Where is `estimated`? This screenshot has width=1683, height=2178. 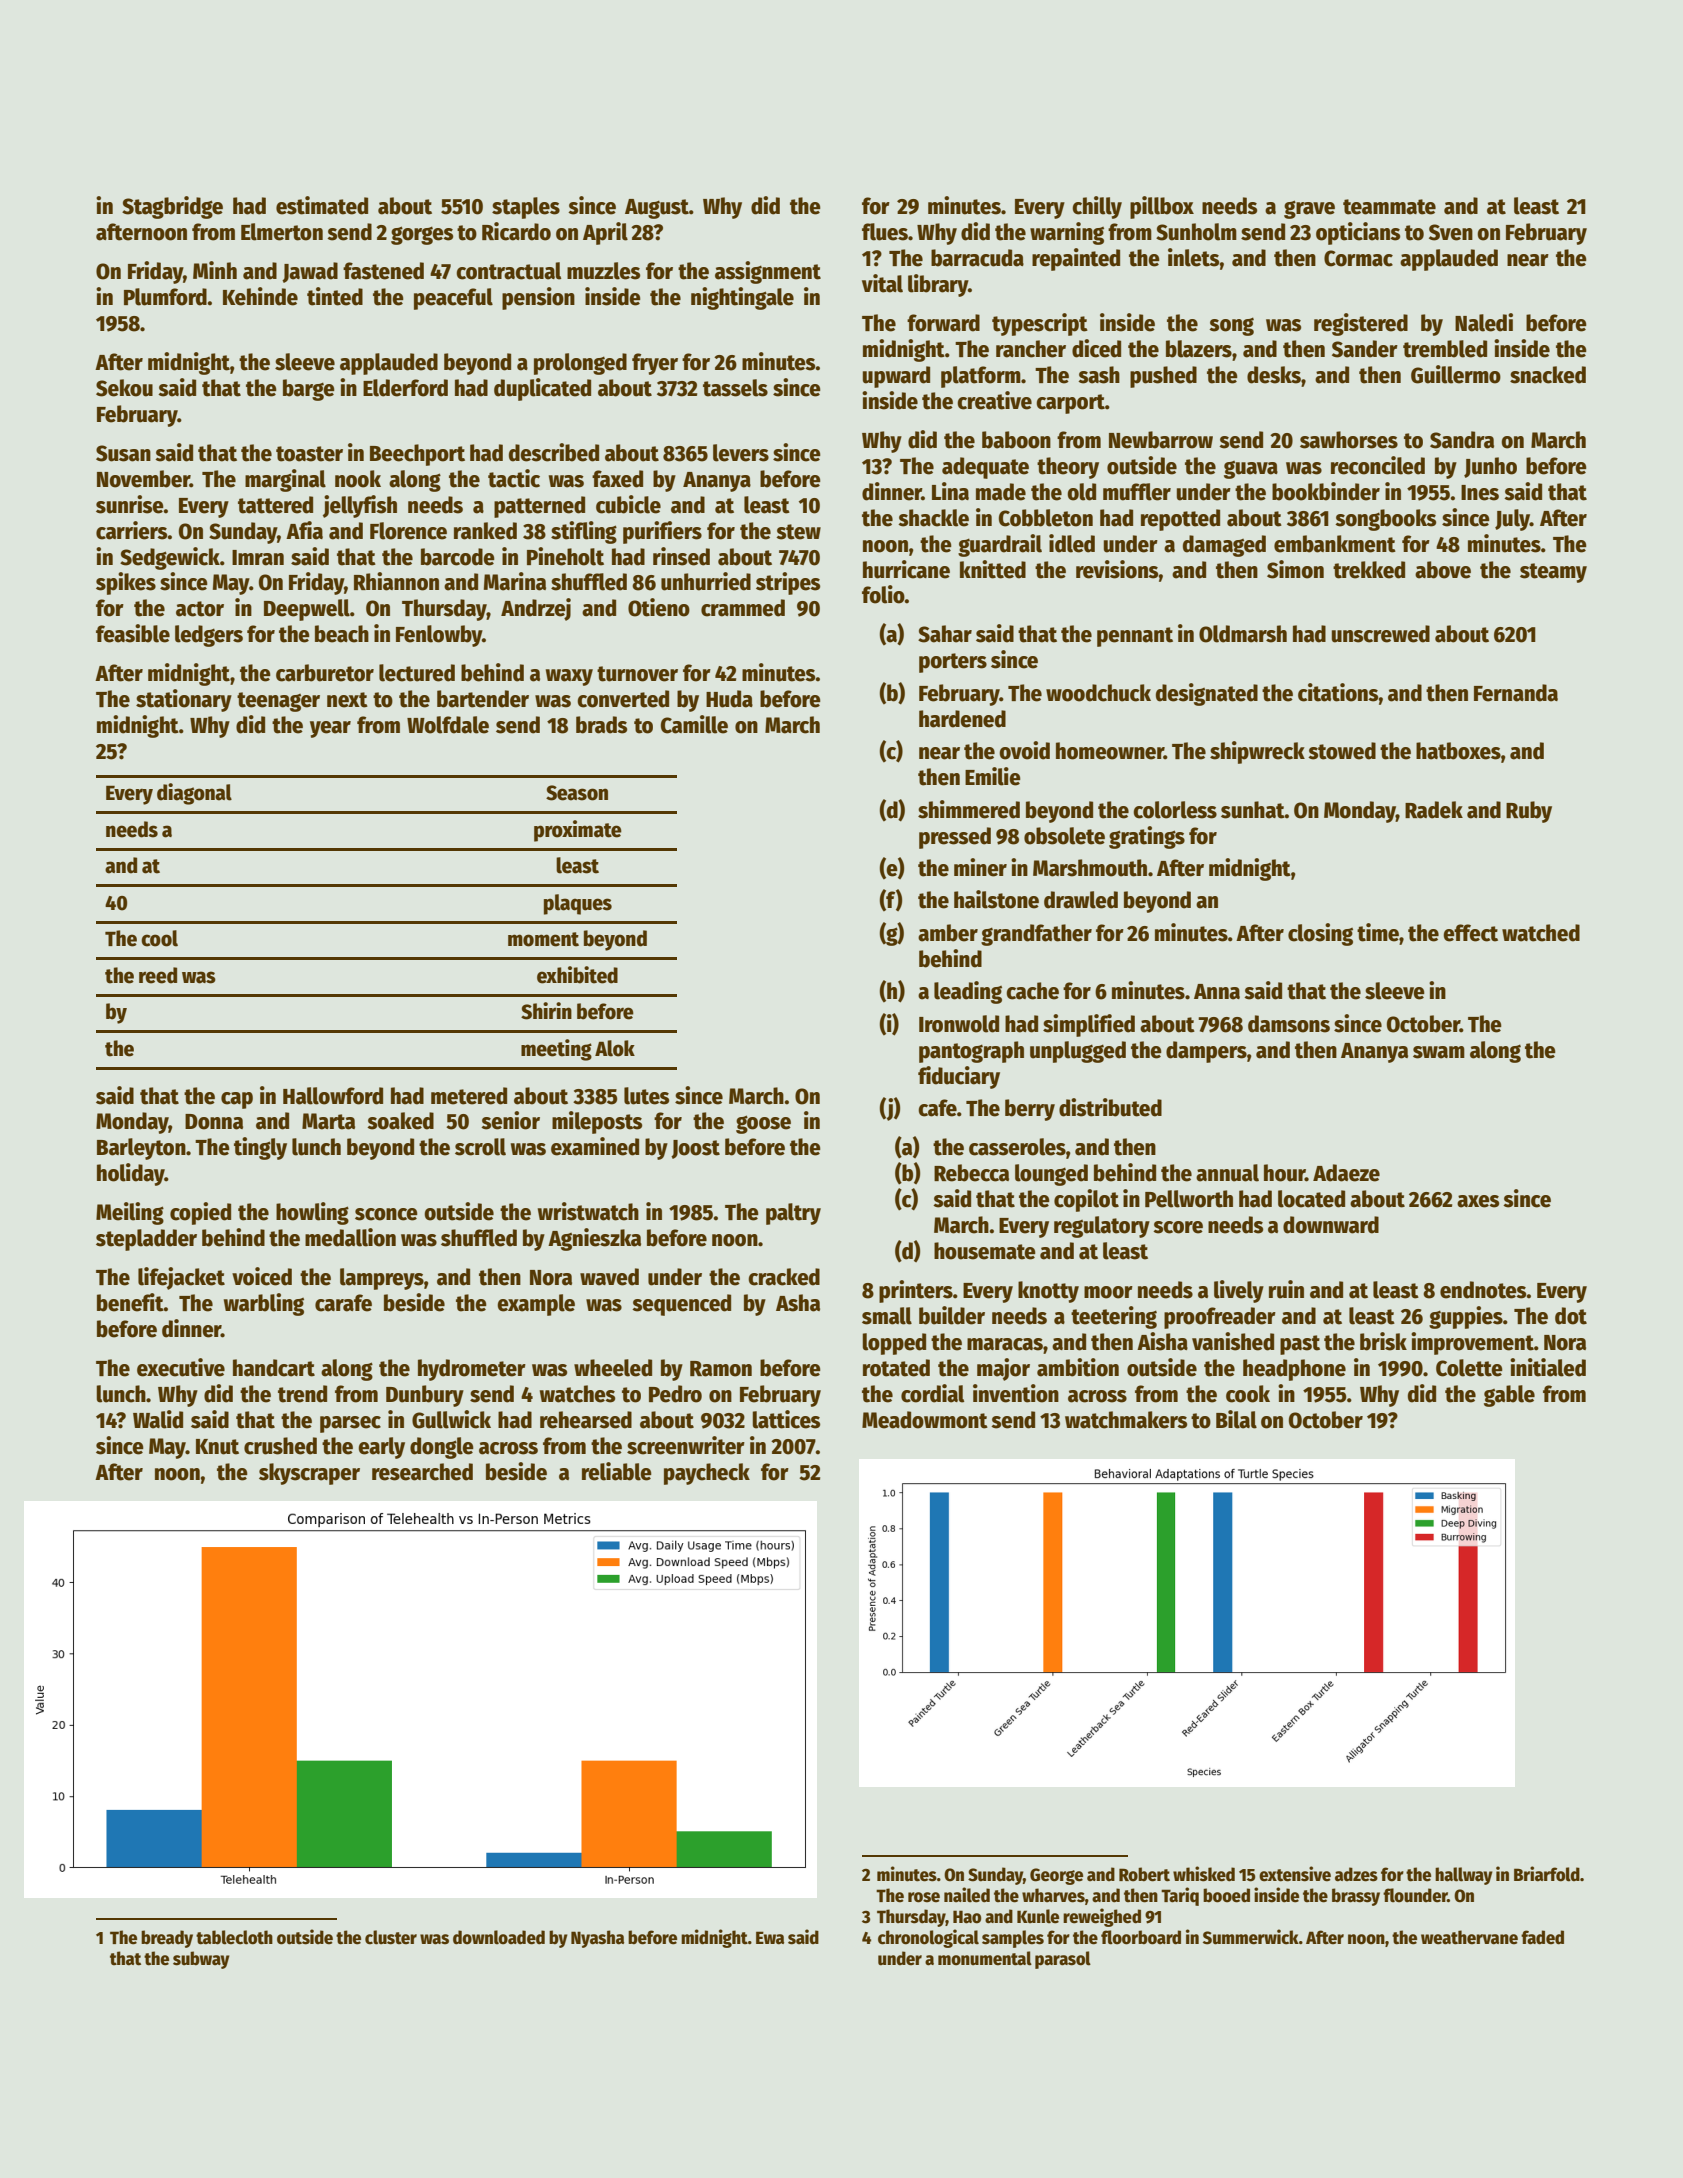
estimated is located at coordinates (322, 205).
